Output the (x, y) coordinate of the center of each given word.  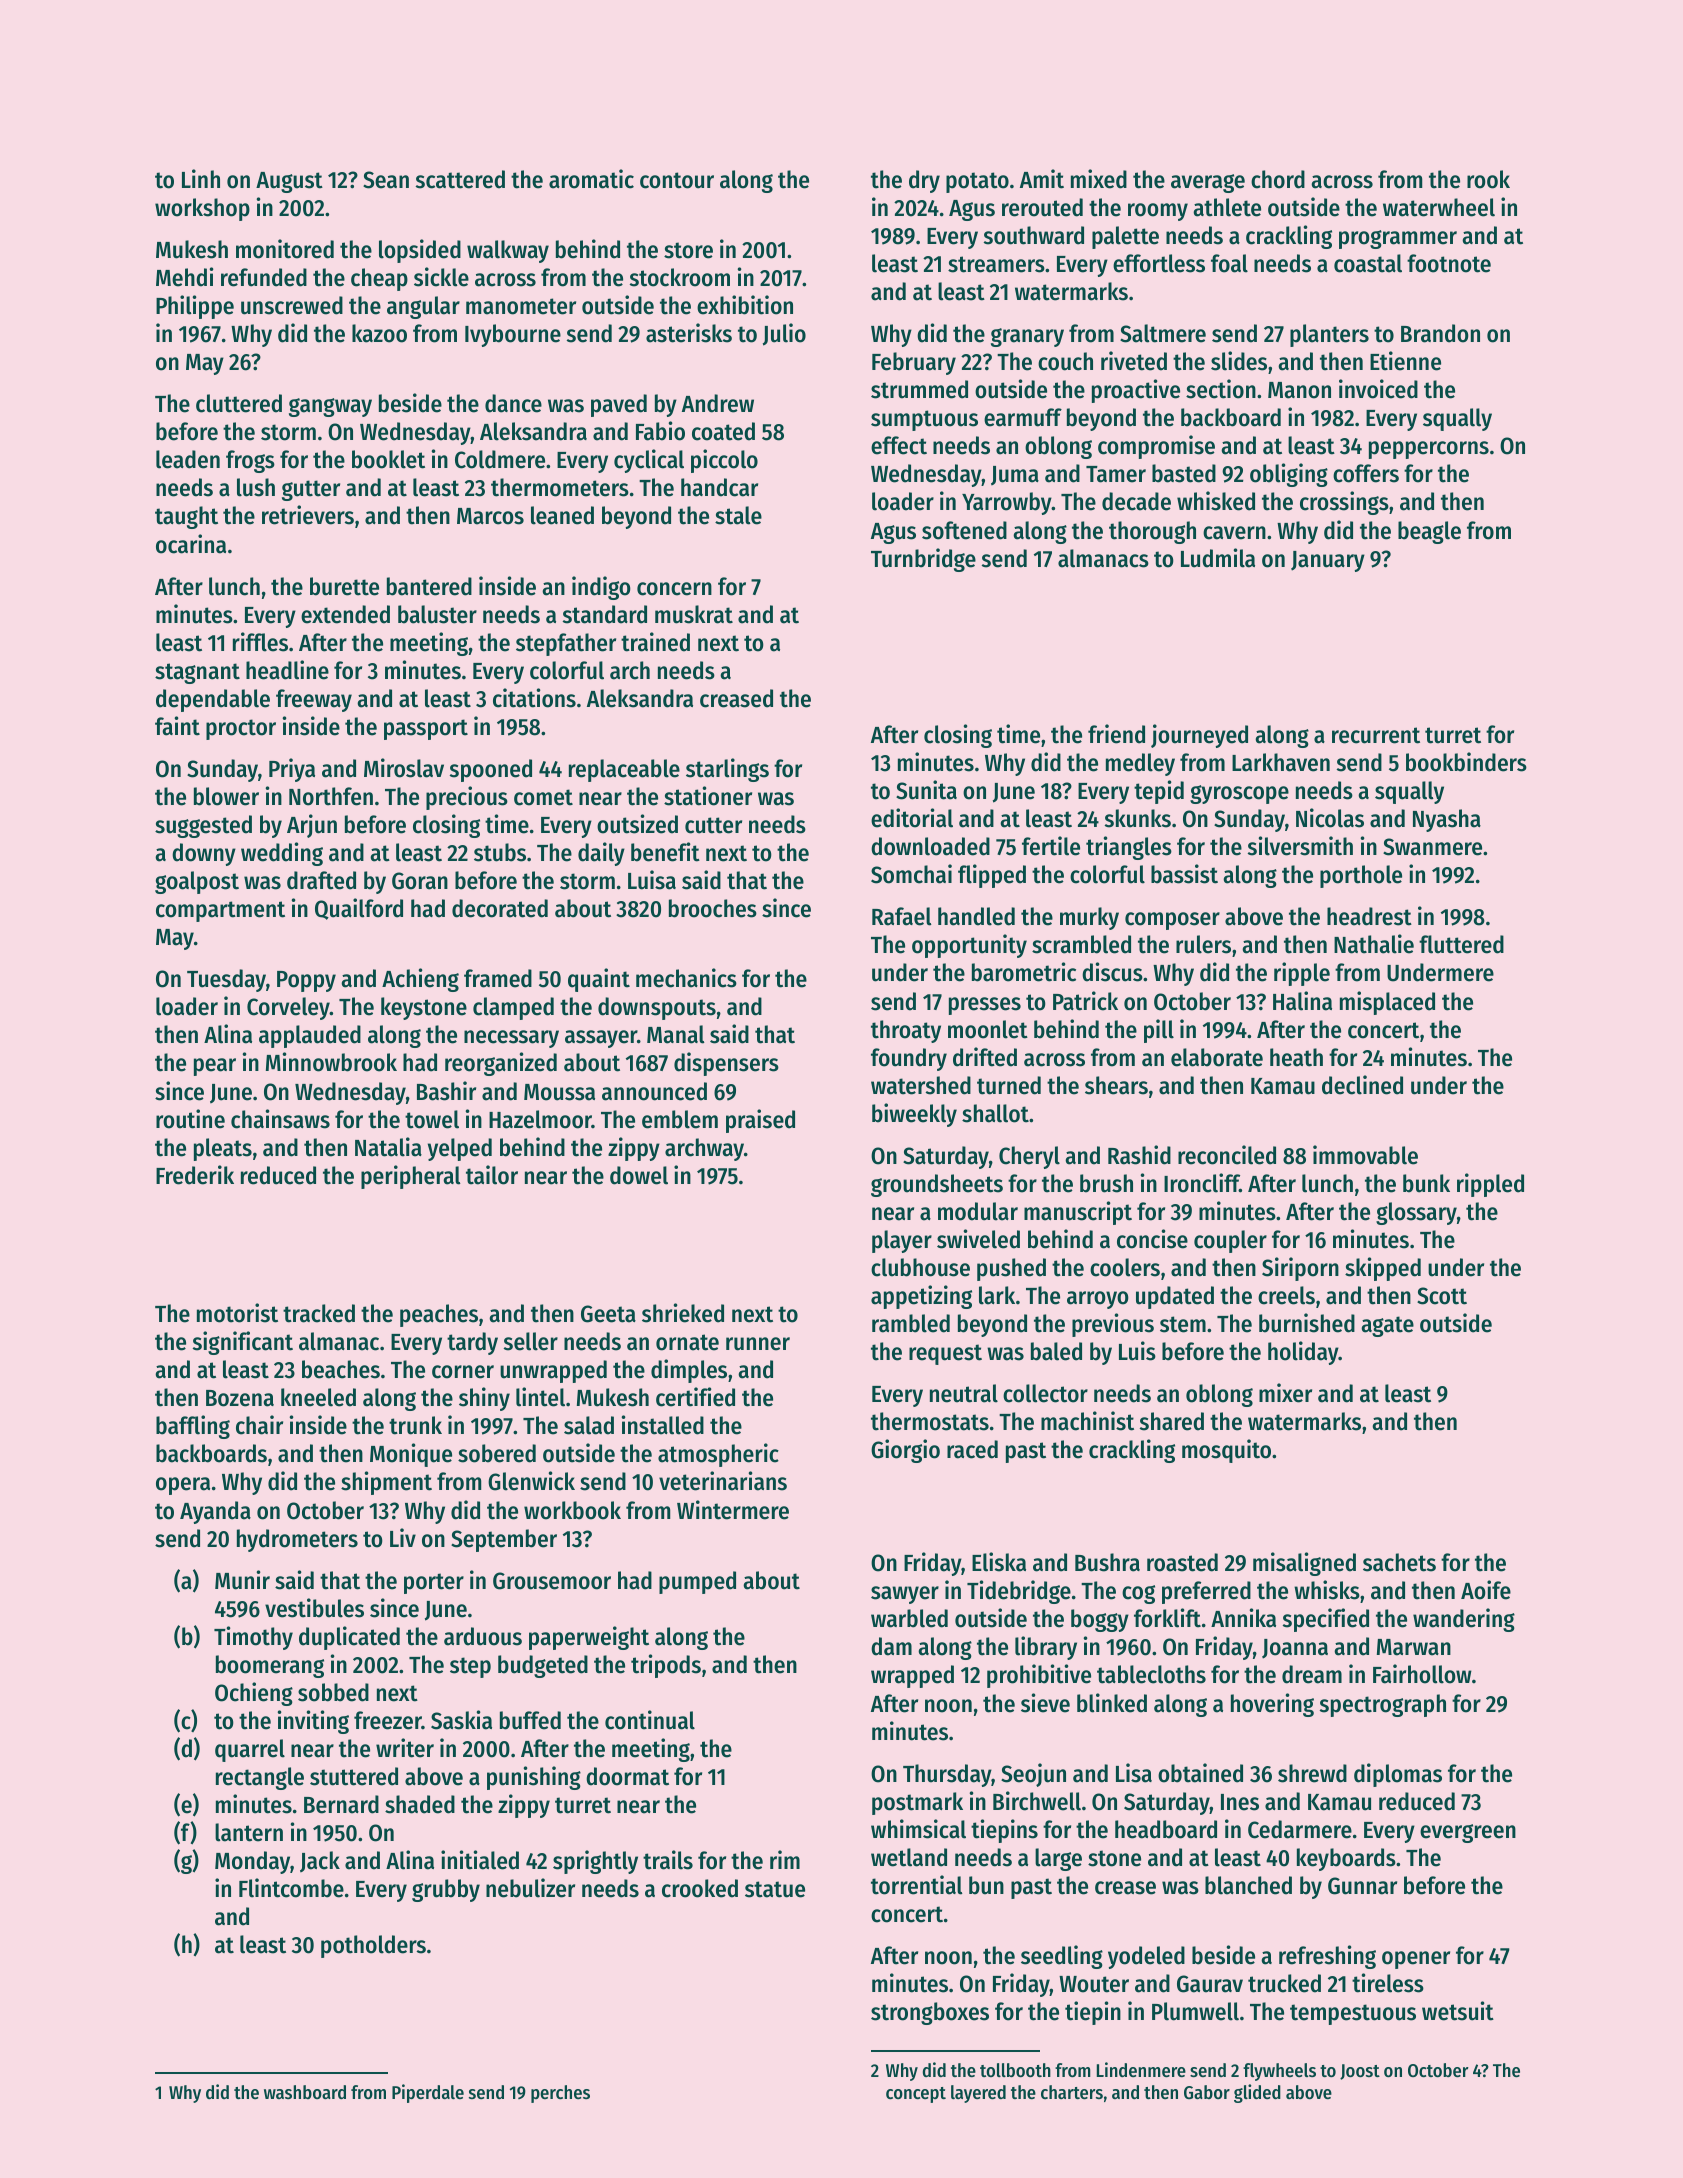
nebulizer (530, 1888)
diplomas (1398, 1775)
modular (978, 1211)
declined (1362, 1085)
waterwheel (1439, 207)
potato (977, 182)
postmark (917, 1803)
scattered (460, 179)
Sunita (926, 790)
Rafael (902, 916)
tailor (492, 1175)
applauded (310, 1036)
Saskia (461, 1720)
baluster (437, 614)
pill (1159, 1031)
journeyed (1199, 736)
